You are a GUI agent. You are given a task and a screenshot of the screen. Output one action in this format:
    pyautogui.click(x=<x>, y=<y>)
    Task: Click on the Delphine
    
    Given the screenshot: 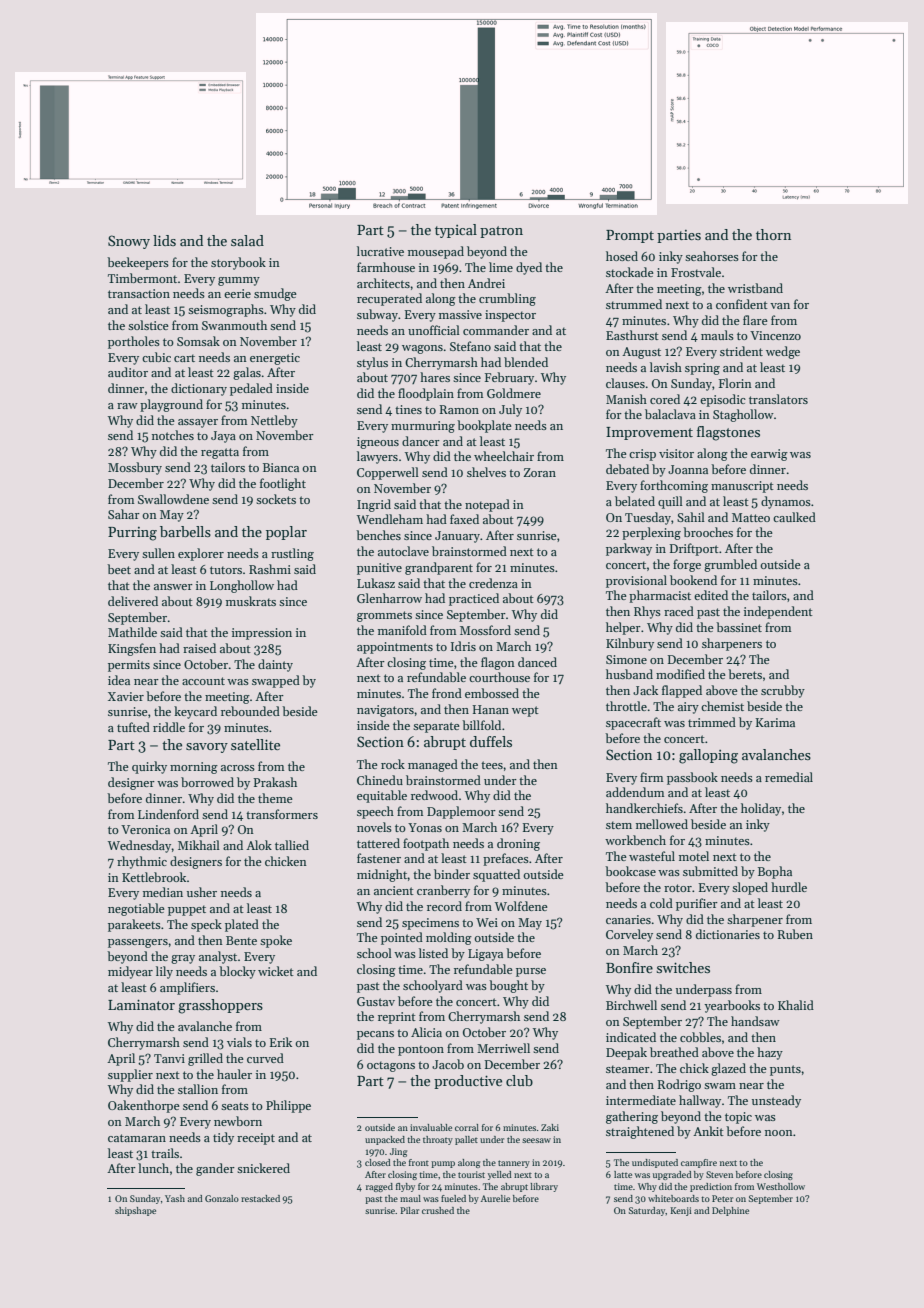 What is the action you would take?
    pyautogui.click(x=730, y=1211)
